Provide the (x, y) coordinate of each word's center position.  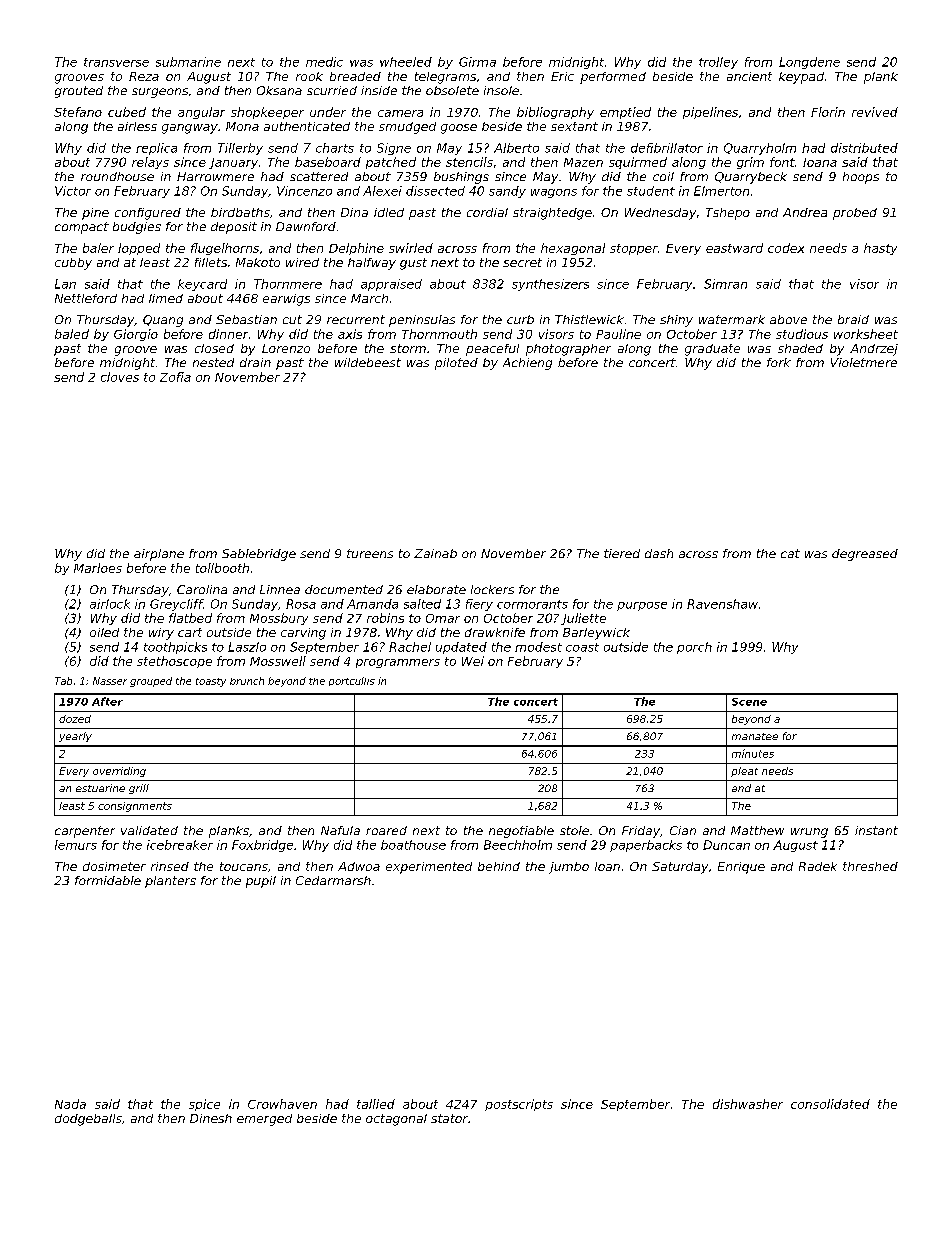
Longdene (809, 63)
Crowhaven (282, 1104)
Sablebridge (259, 555)
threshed (870, 866)
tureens (370, 553)
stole (574, 830)
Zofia (175, 377)
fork (779, 362)
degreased (865, 555)
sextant (574, 126)
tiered (622, 553)
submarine (188, 62)
